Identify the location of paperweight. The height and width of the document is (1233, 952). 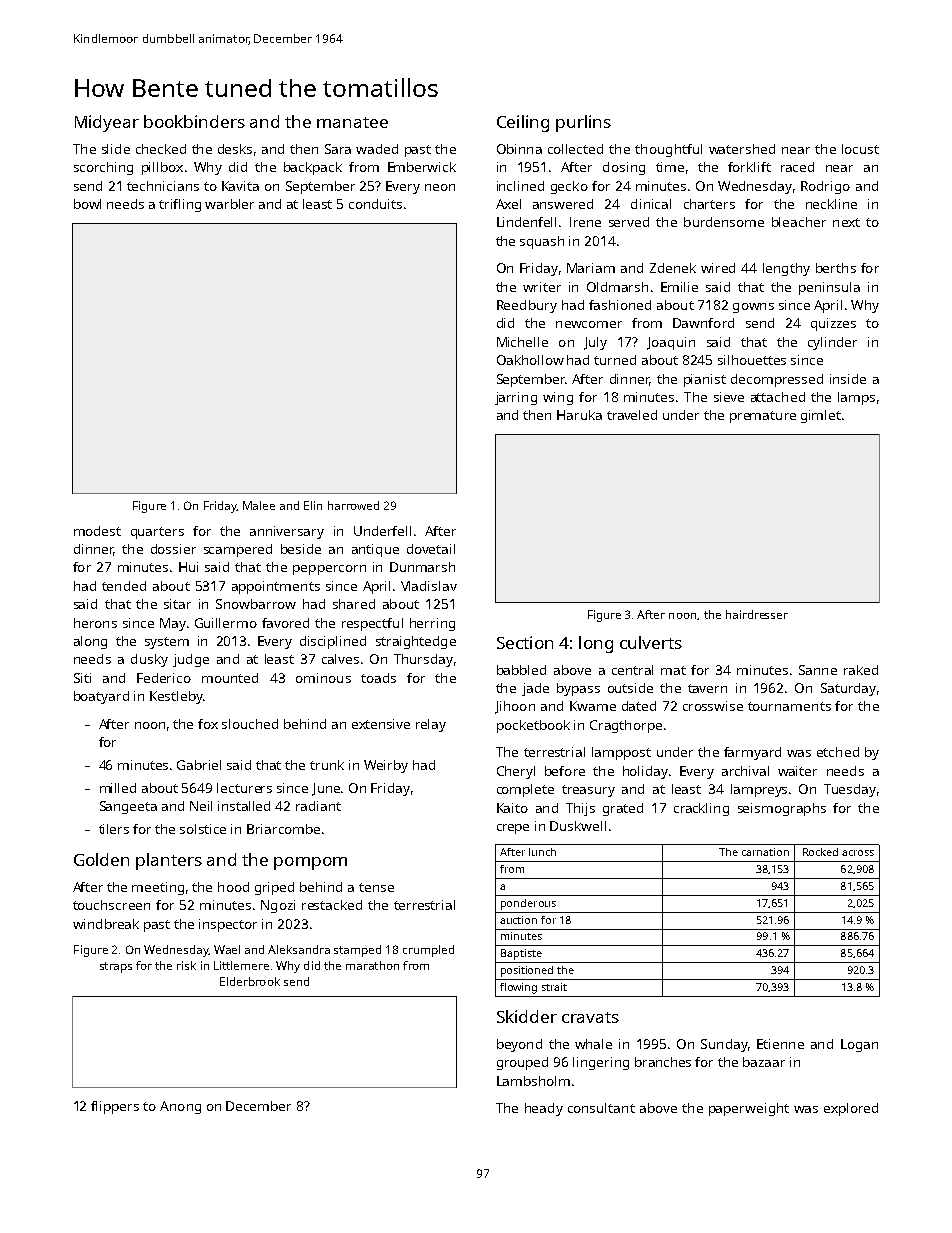
(749, 1109).
